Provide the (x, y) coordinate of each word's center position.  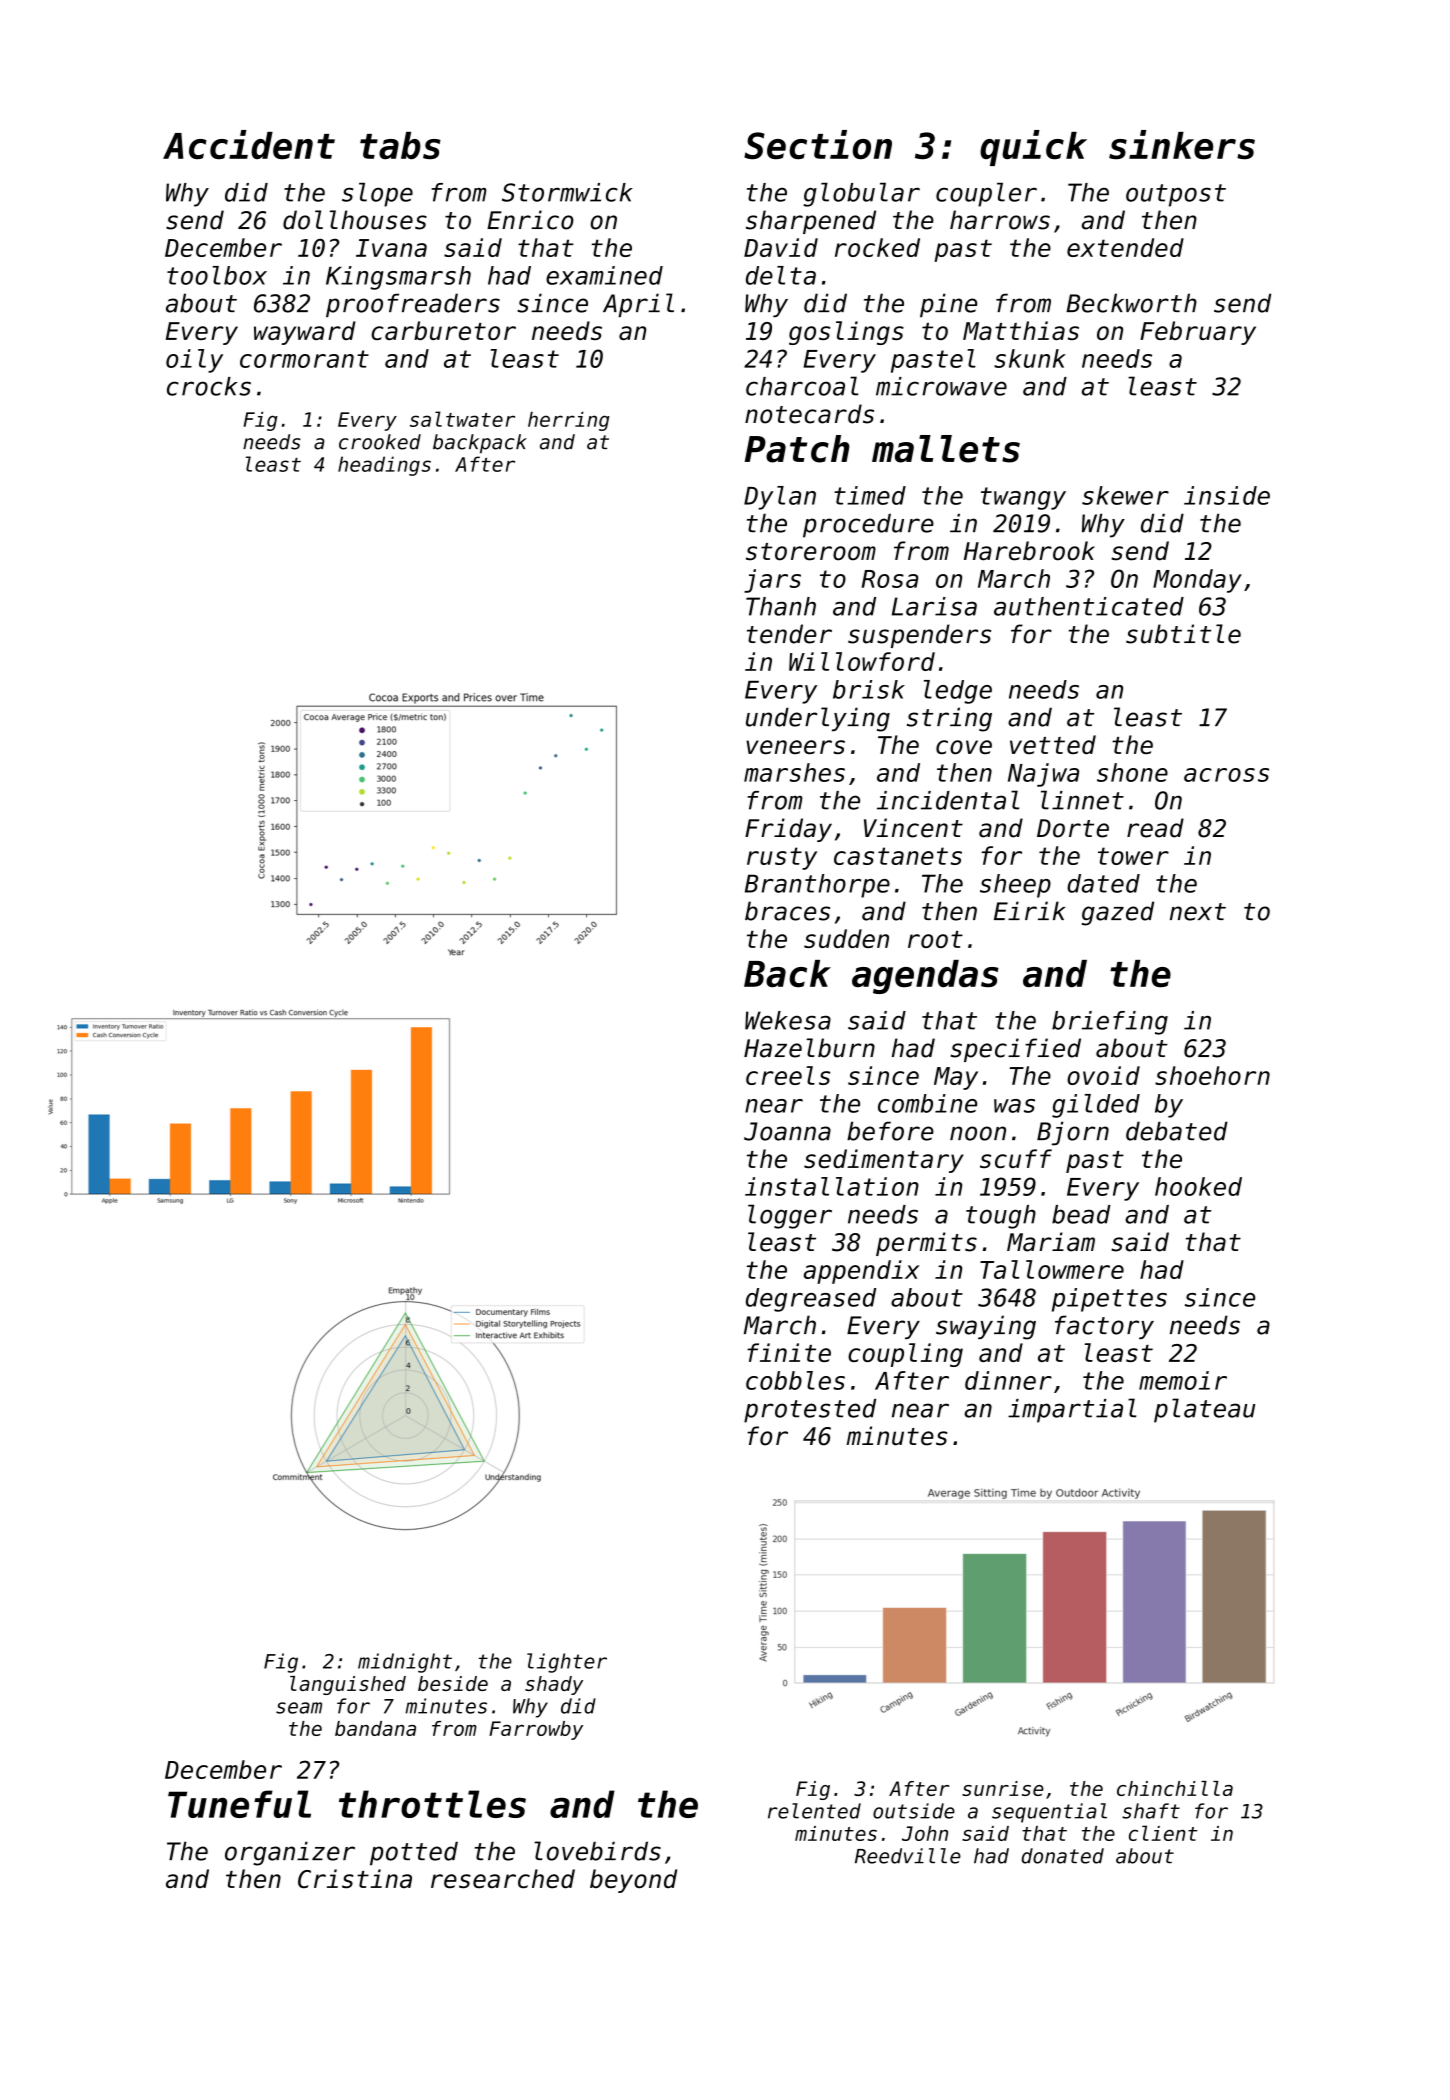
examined (604, 275)
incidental (948, 800)
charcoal (802, 386)
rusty (782, 858)
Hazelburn (809, 1048)
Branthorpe (817, 886)
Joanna (787, 1131)
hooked (1198, 1186)
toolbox (217, 275)
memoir (1183, 1380)
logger (790, 1216)
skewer (1125, 495)
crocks (209, 386)
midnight (405, 1663)
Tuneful (239, 1804)
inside (1227, 495)
